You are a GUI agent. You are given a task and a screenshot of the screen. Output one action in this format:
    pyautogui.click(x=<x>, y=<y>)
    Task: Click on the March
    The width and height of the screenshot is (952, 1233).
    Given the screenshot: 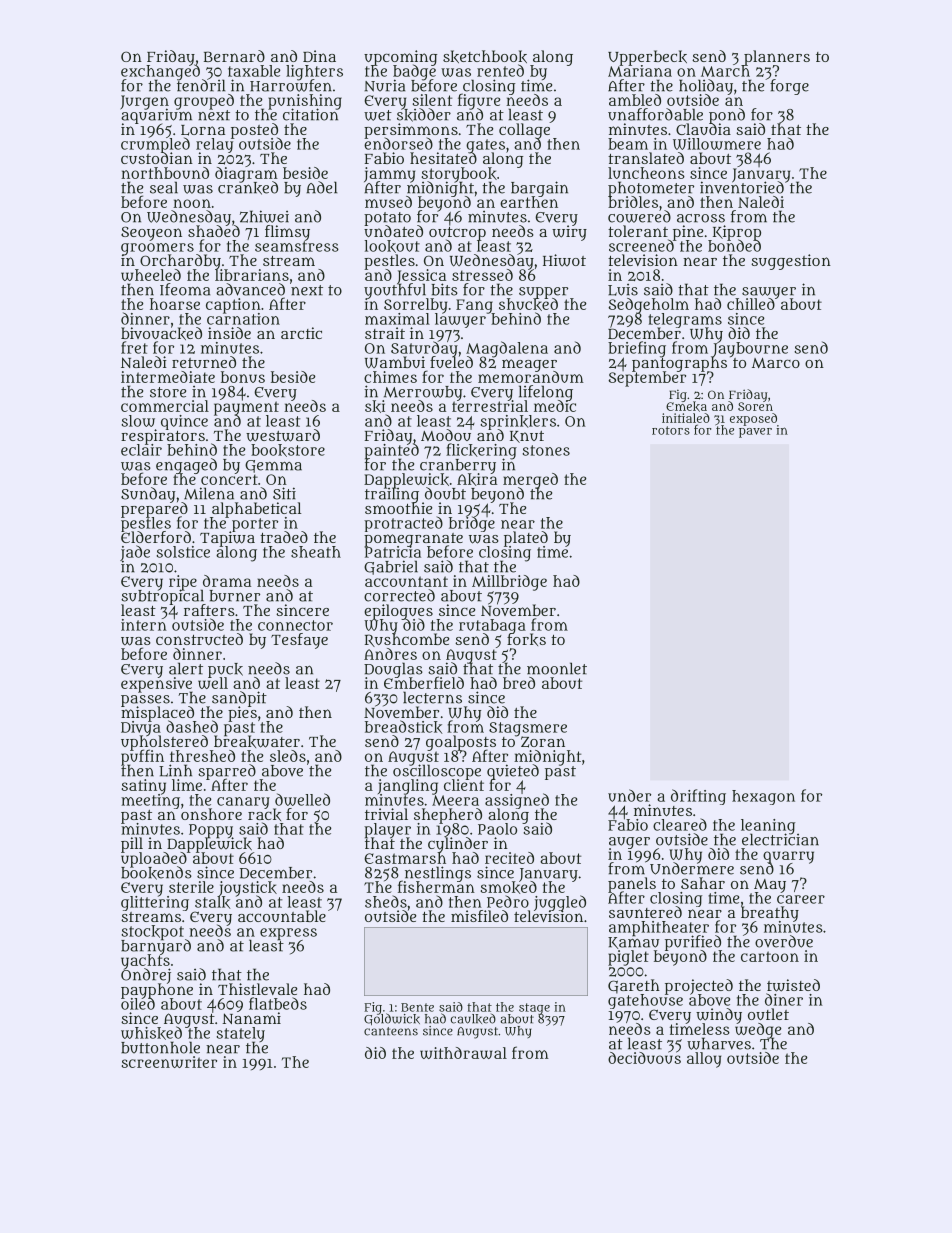 What is the action you would take?
    pyautogui.click(x=725, y=71)
